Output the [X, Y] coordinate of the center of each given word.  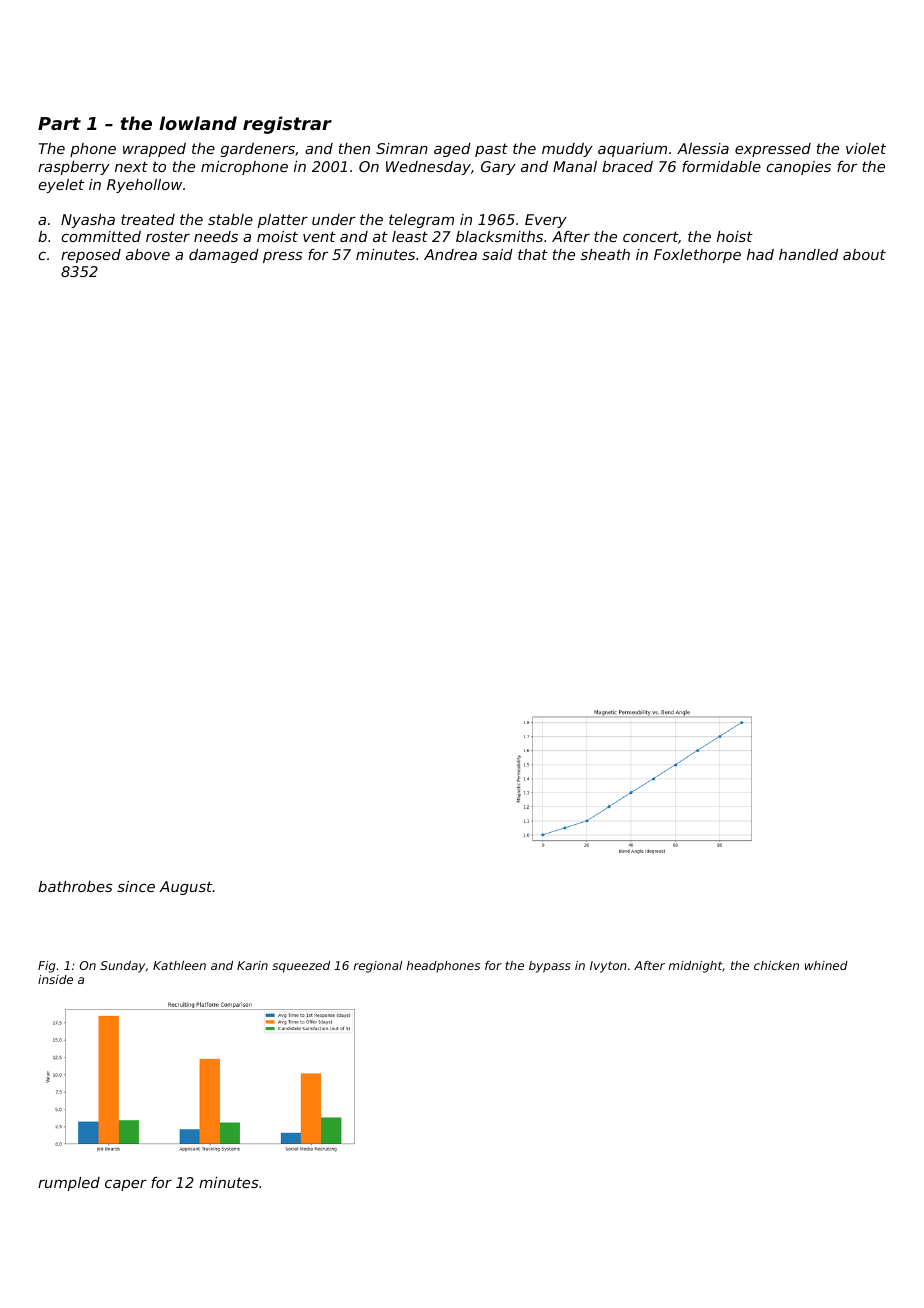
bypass [550, 967]
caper [126, 1185]
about [864, 254]
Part [59, 123]
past [491, 150]
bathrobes [75, 886]
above [148, 254]
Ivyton [608, 967]
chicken [776, 965]
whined [826, 965]
